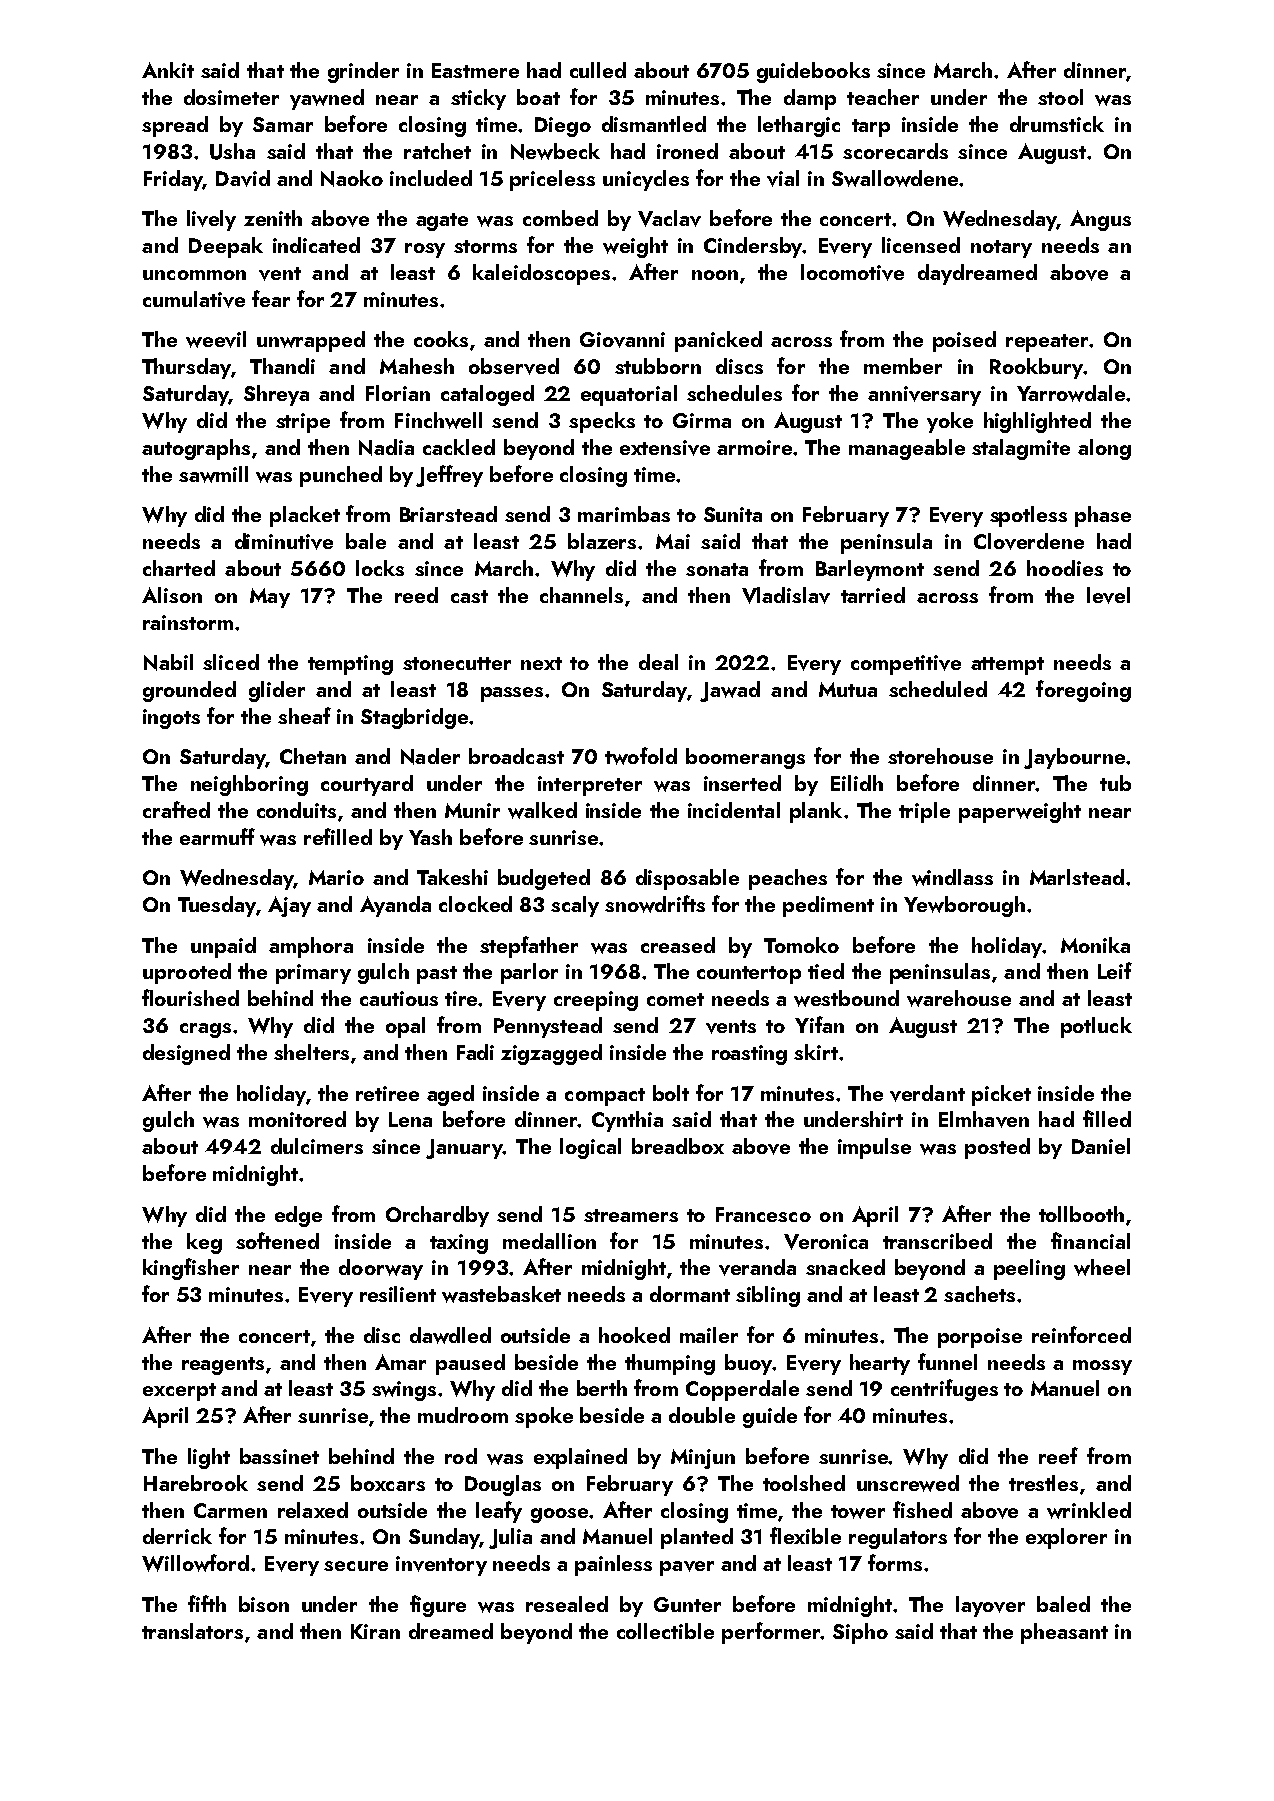 The height and width of the page is (1801, 1274). What do you see at coordinates (734, 393) in the page?
I see `schedules` at bounding box center [734, 393].
